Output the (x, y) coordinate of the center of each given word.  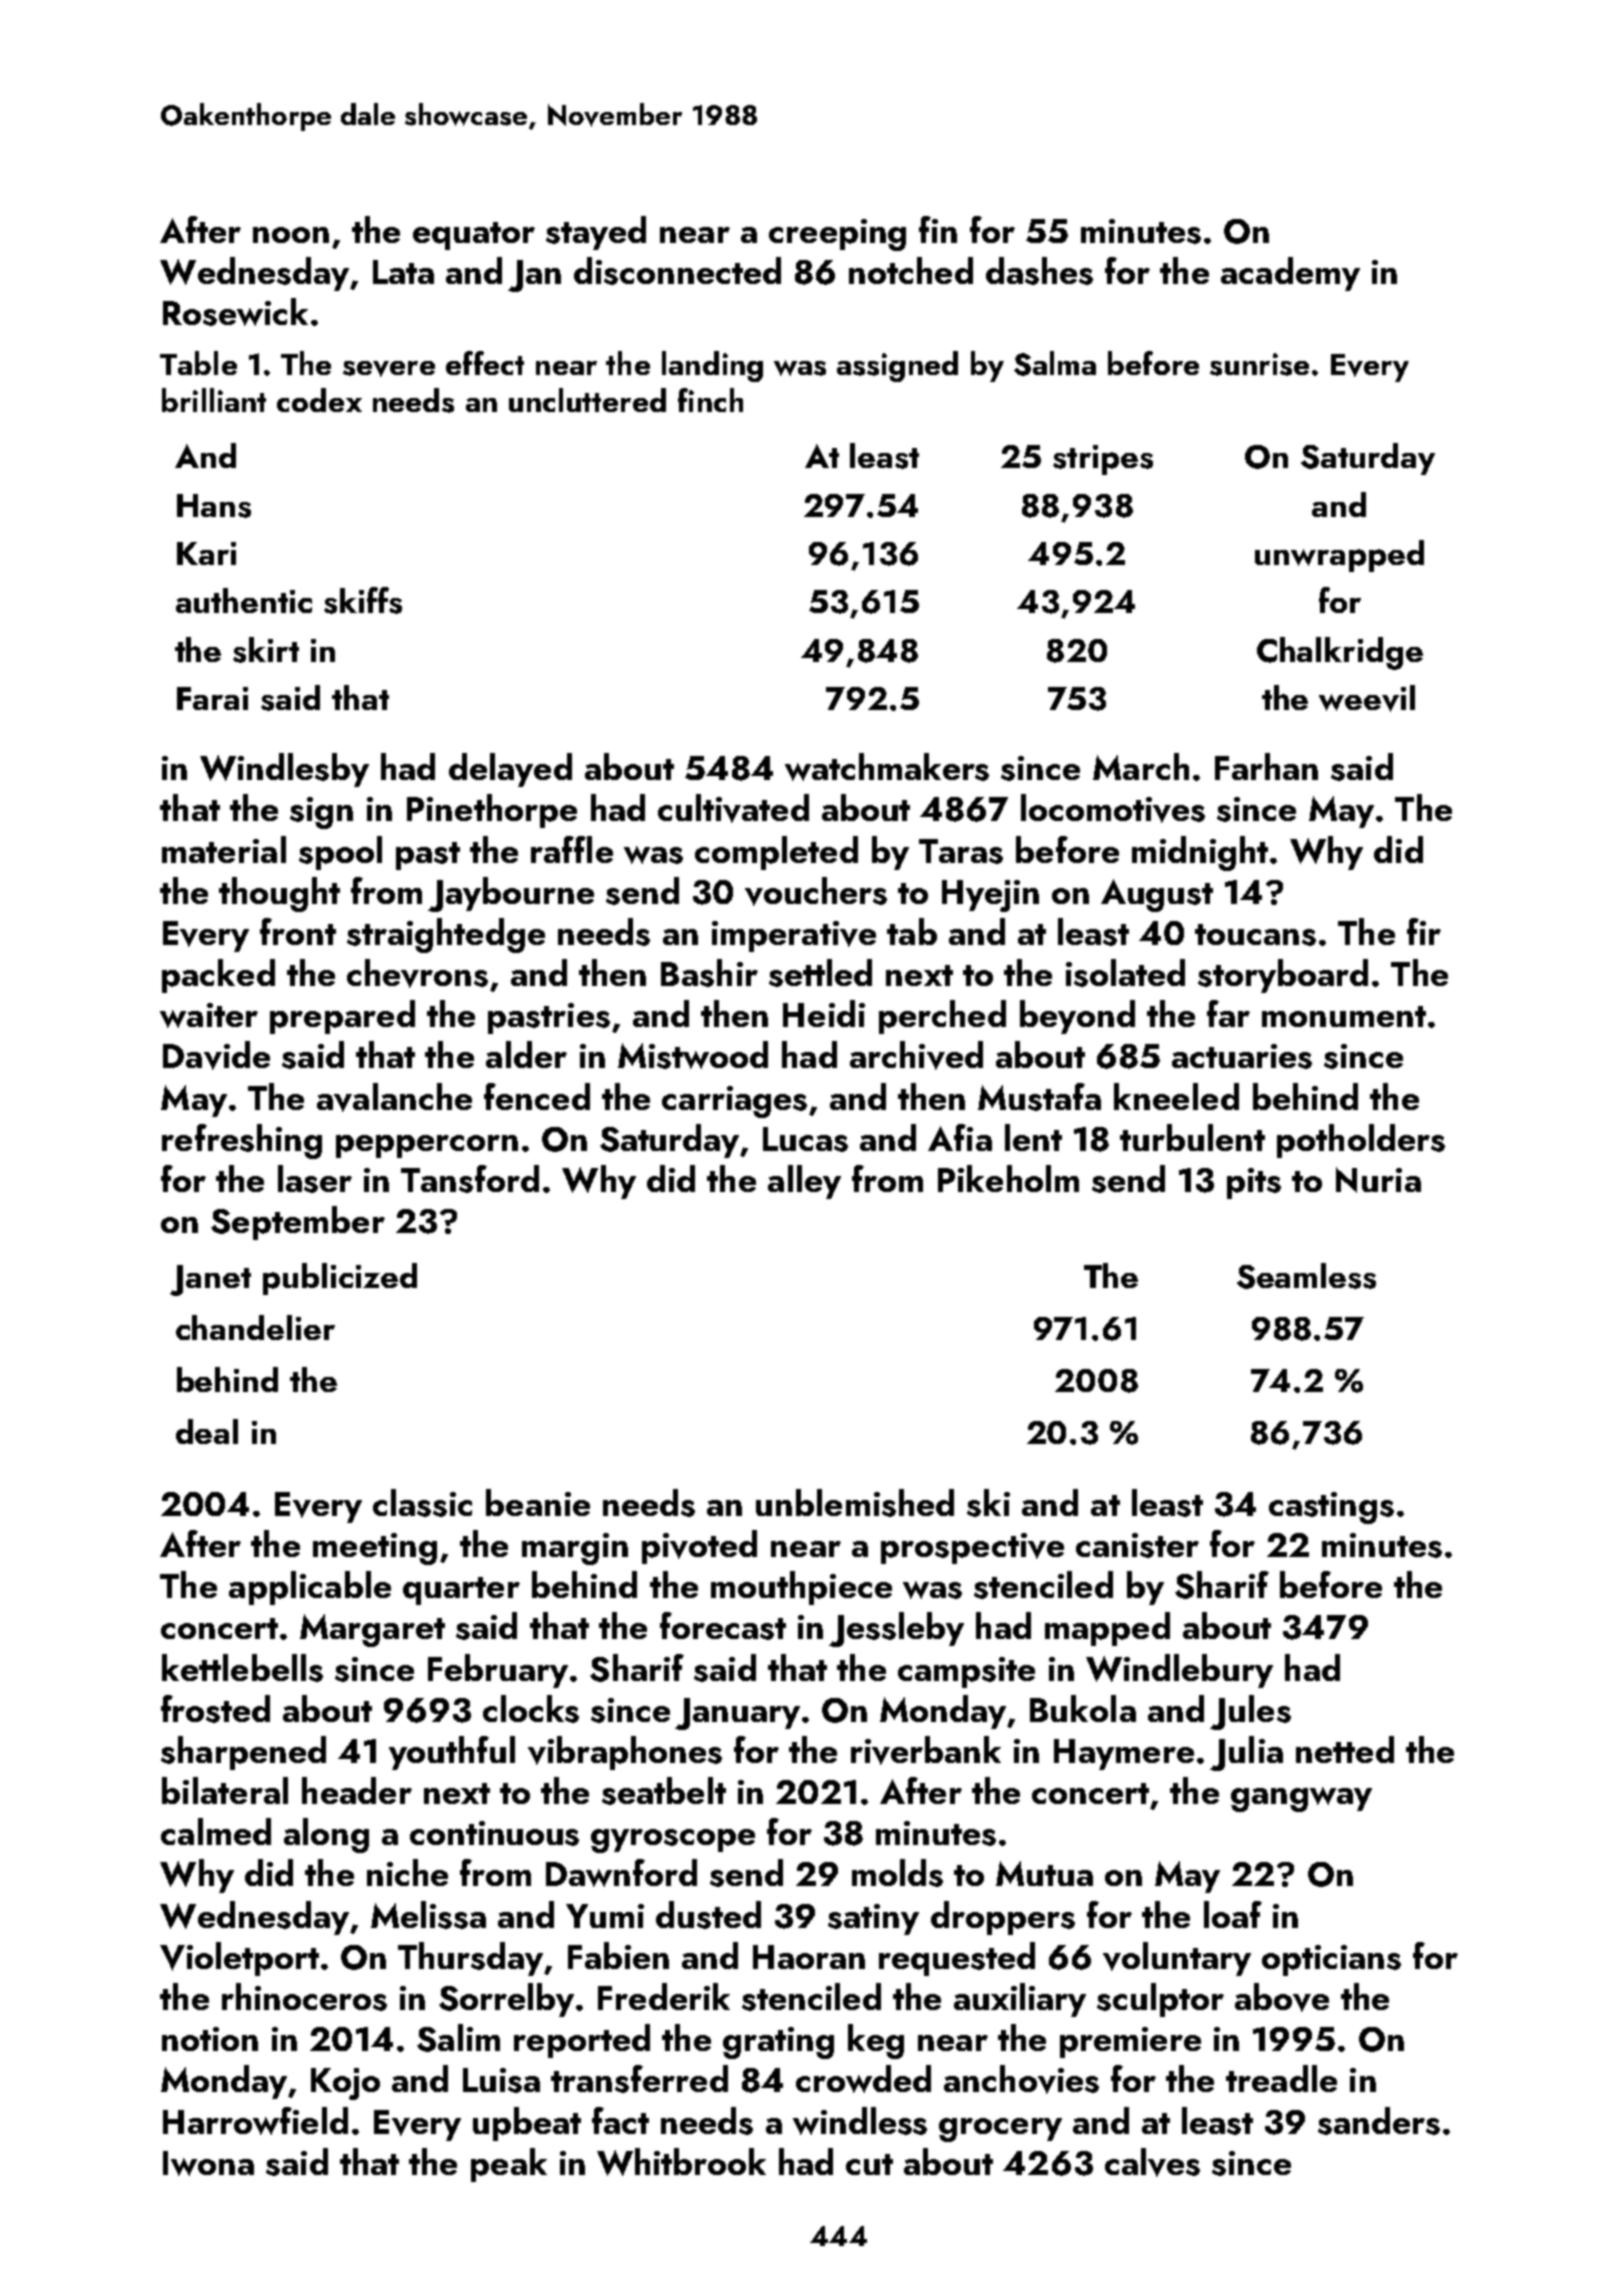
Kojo (345, 2084)
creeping (837, 235)
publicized (340, 1279)
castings (1331, 1508)
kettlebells (242, 1668)
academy (1290, 274)
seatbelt (664, 1791)
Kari (206, 553)
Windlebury (1179, 1671)
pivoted (699, 1547)
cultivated (733, 808)
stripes (1103, 460)
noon (291, 235)
